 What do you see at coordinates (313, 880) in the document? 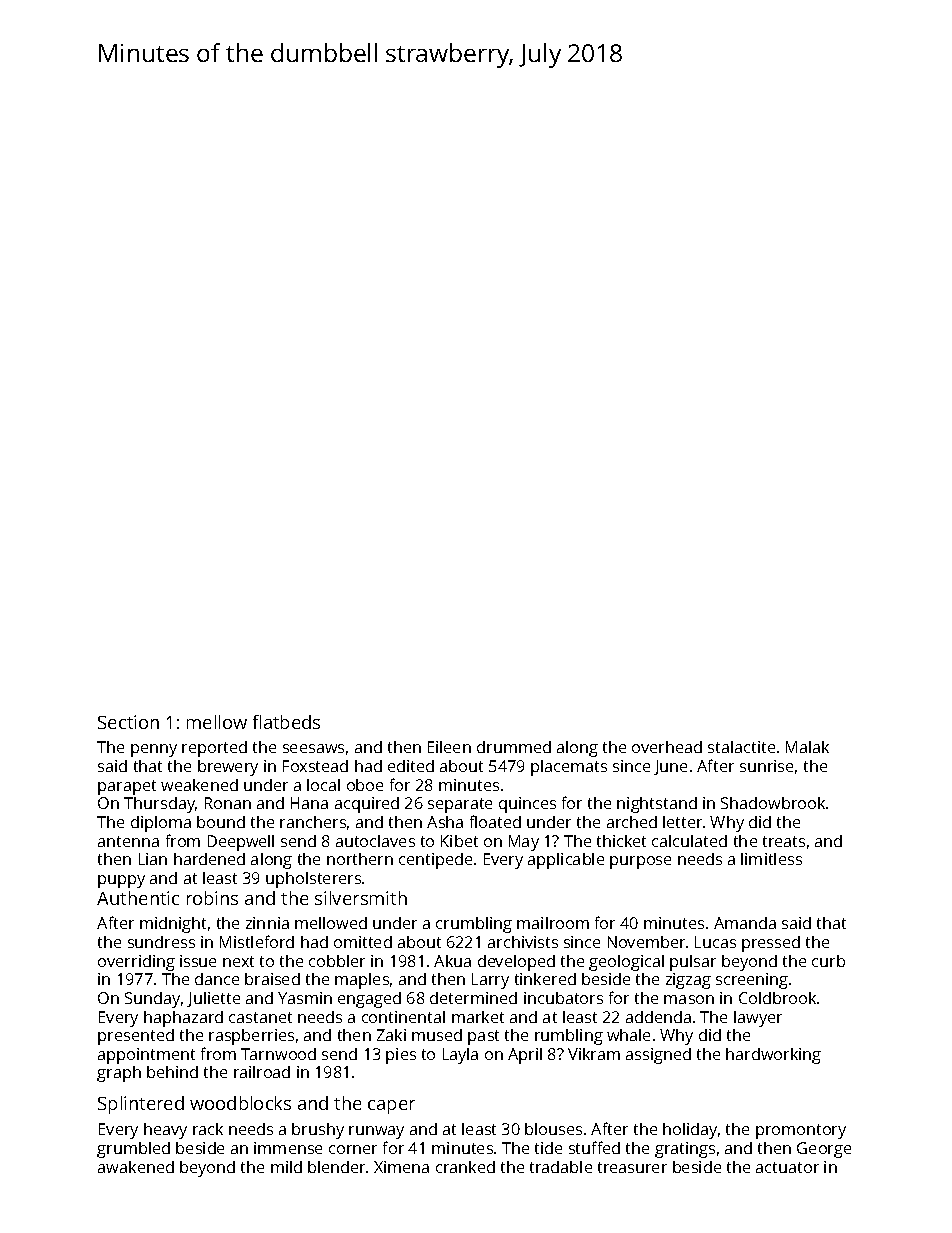
I see `upholsterers` at bounding box center [313, 880].
